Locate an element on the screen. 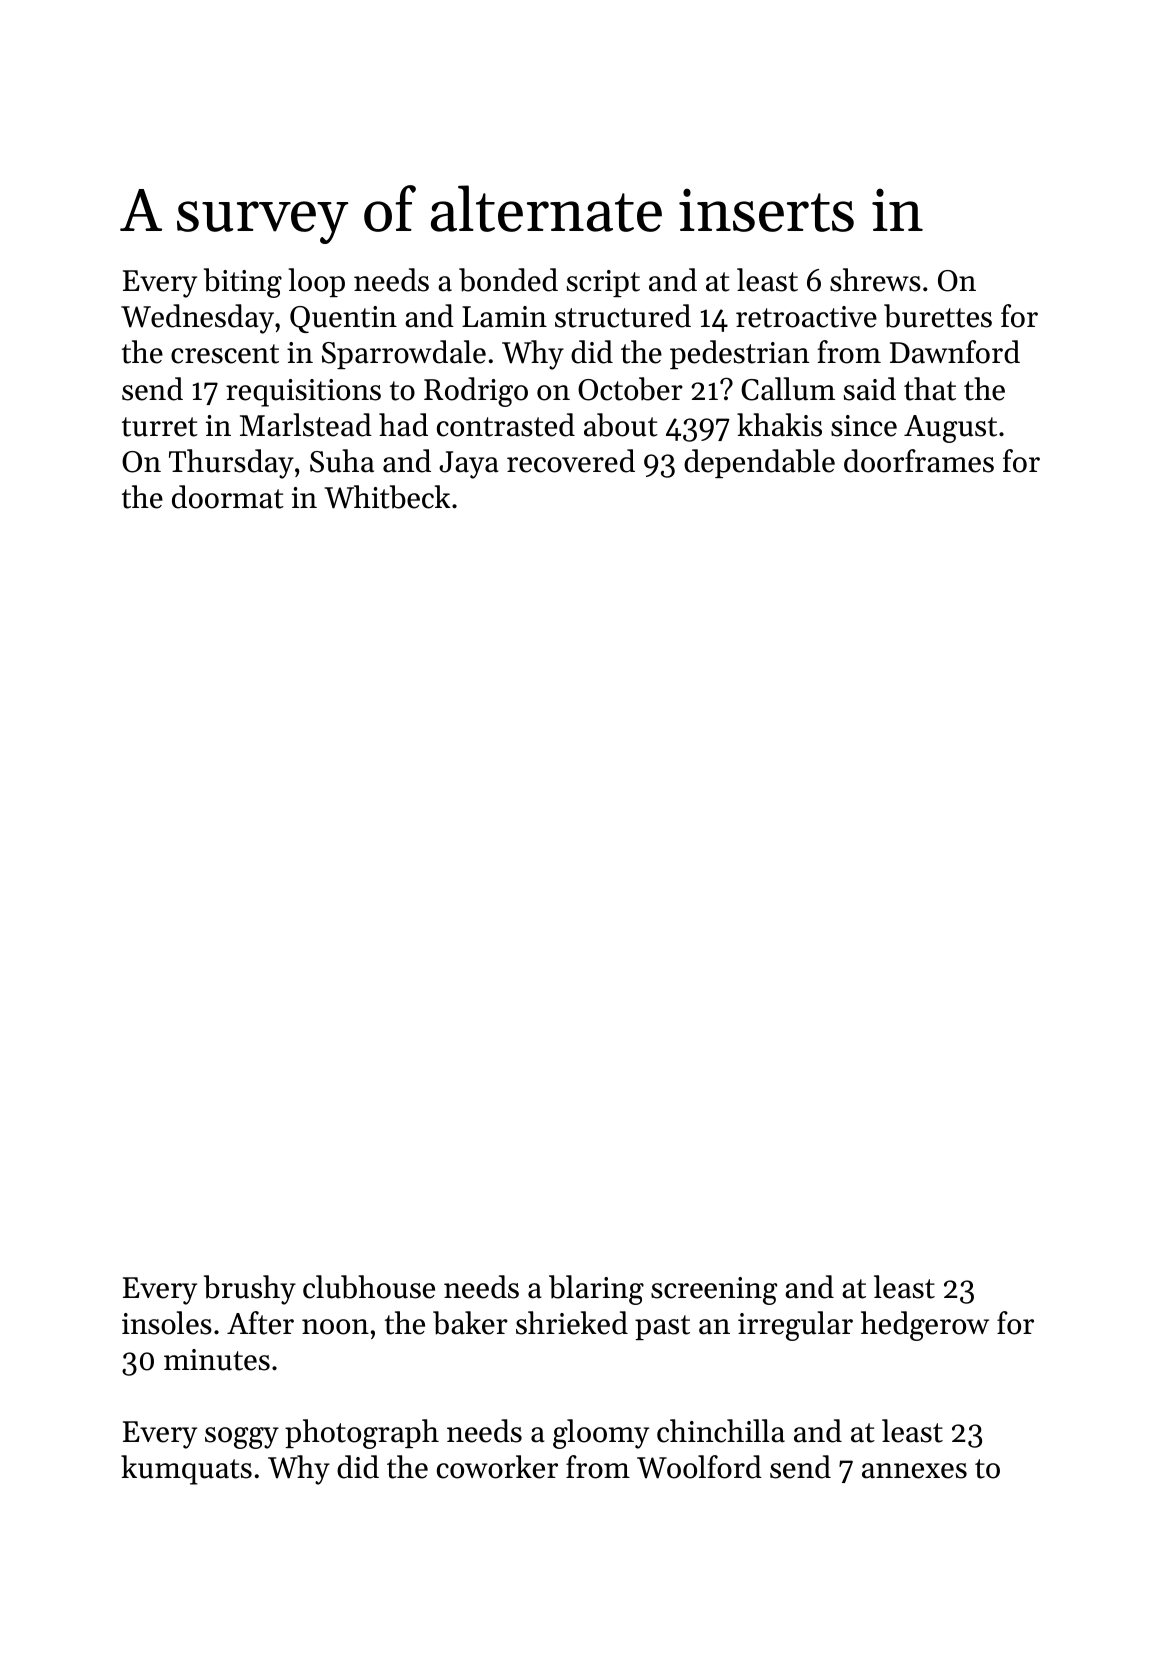 The image size is (1165, 1654). soggy is located at coordinates (242, 1438).
